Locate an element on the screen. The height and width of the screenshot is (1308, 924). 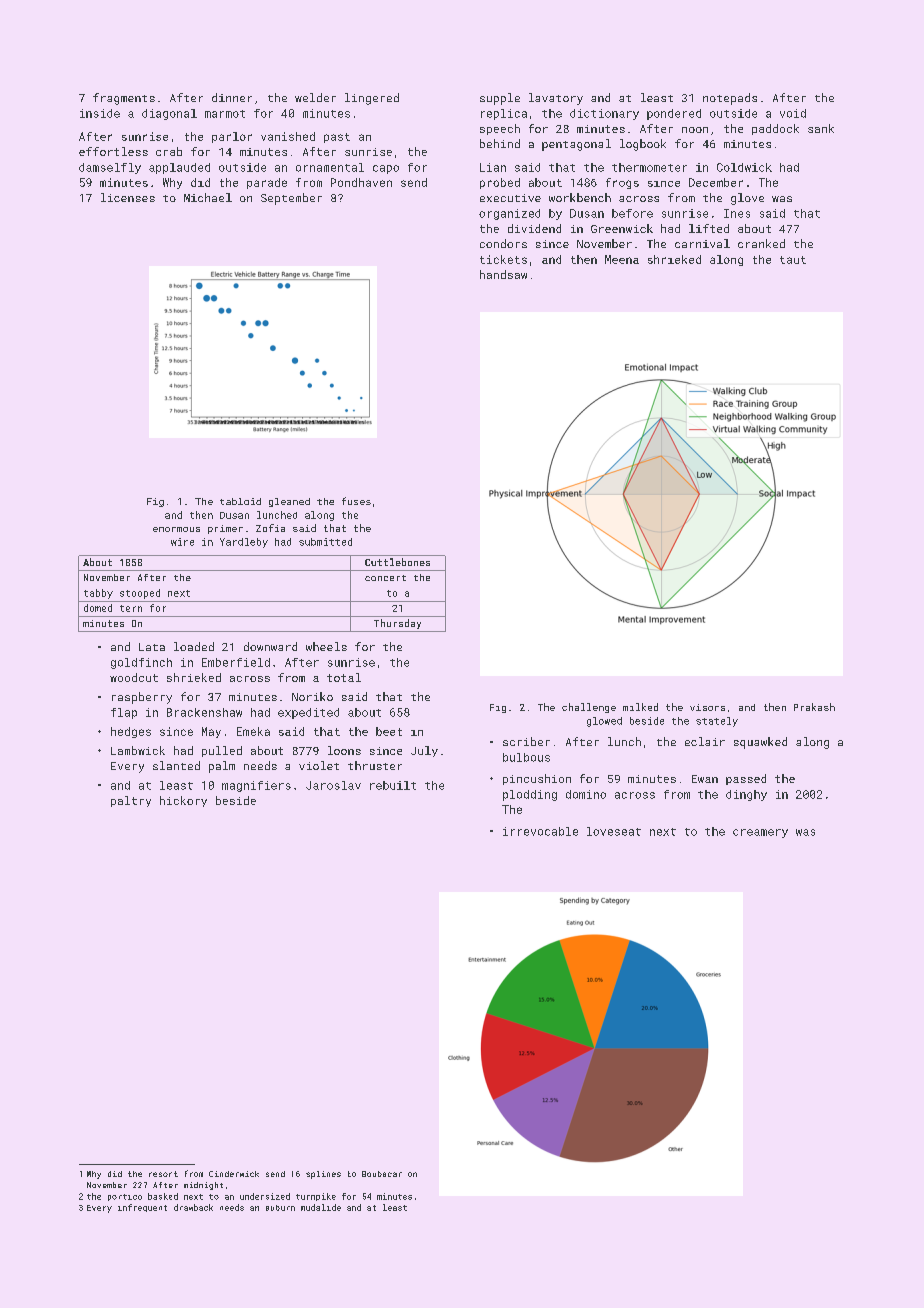
paltry is located at coordinates (131, 801).
